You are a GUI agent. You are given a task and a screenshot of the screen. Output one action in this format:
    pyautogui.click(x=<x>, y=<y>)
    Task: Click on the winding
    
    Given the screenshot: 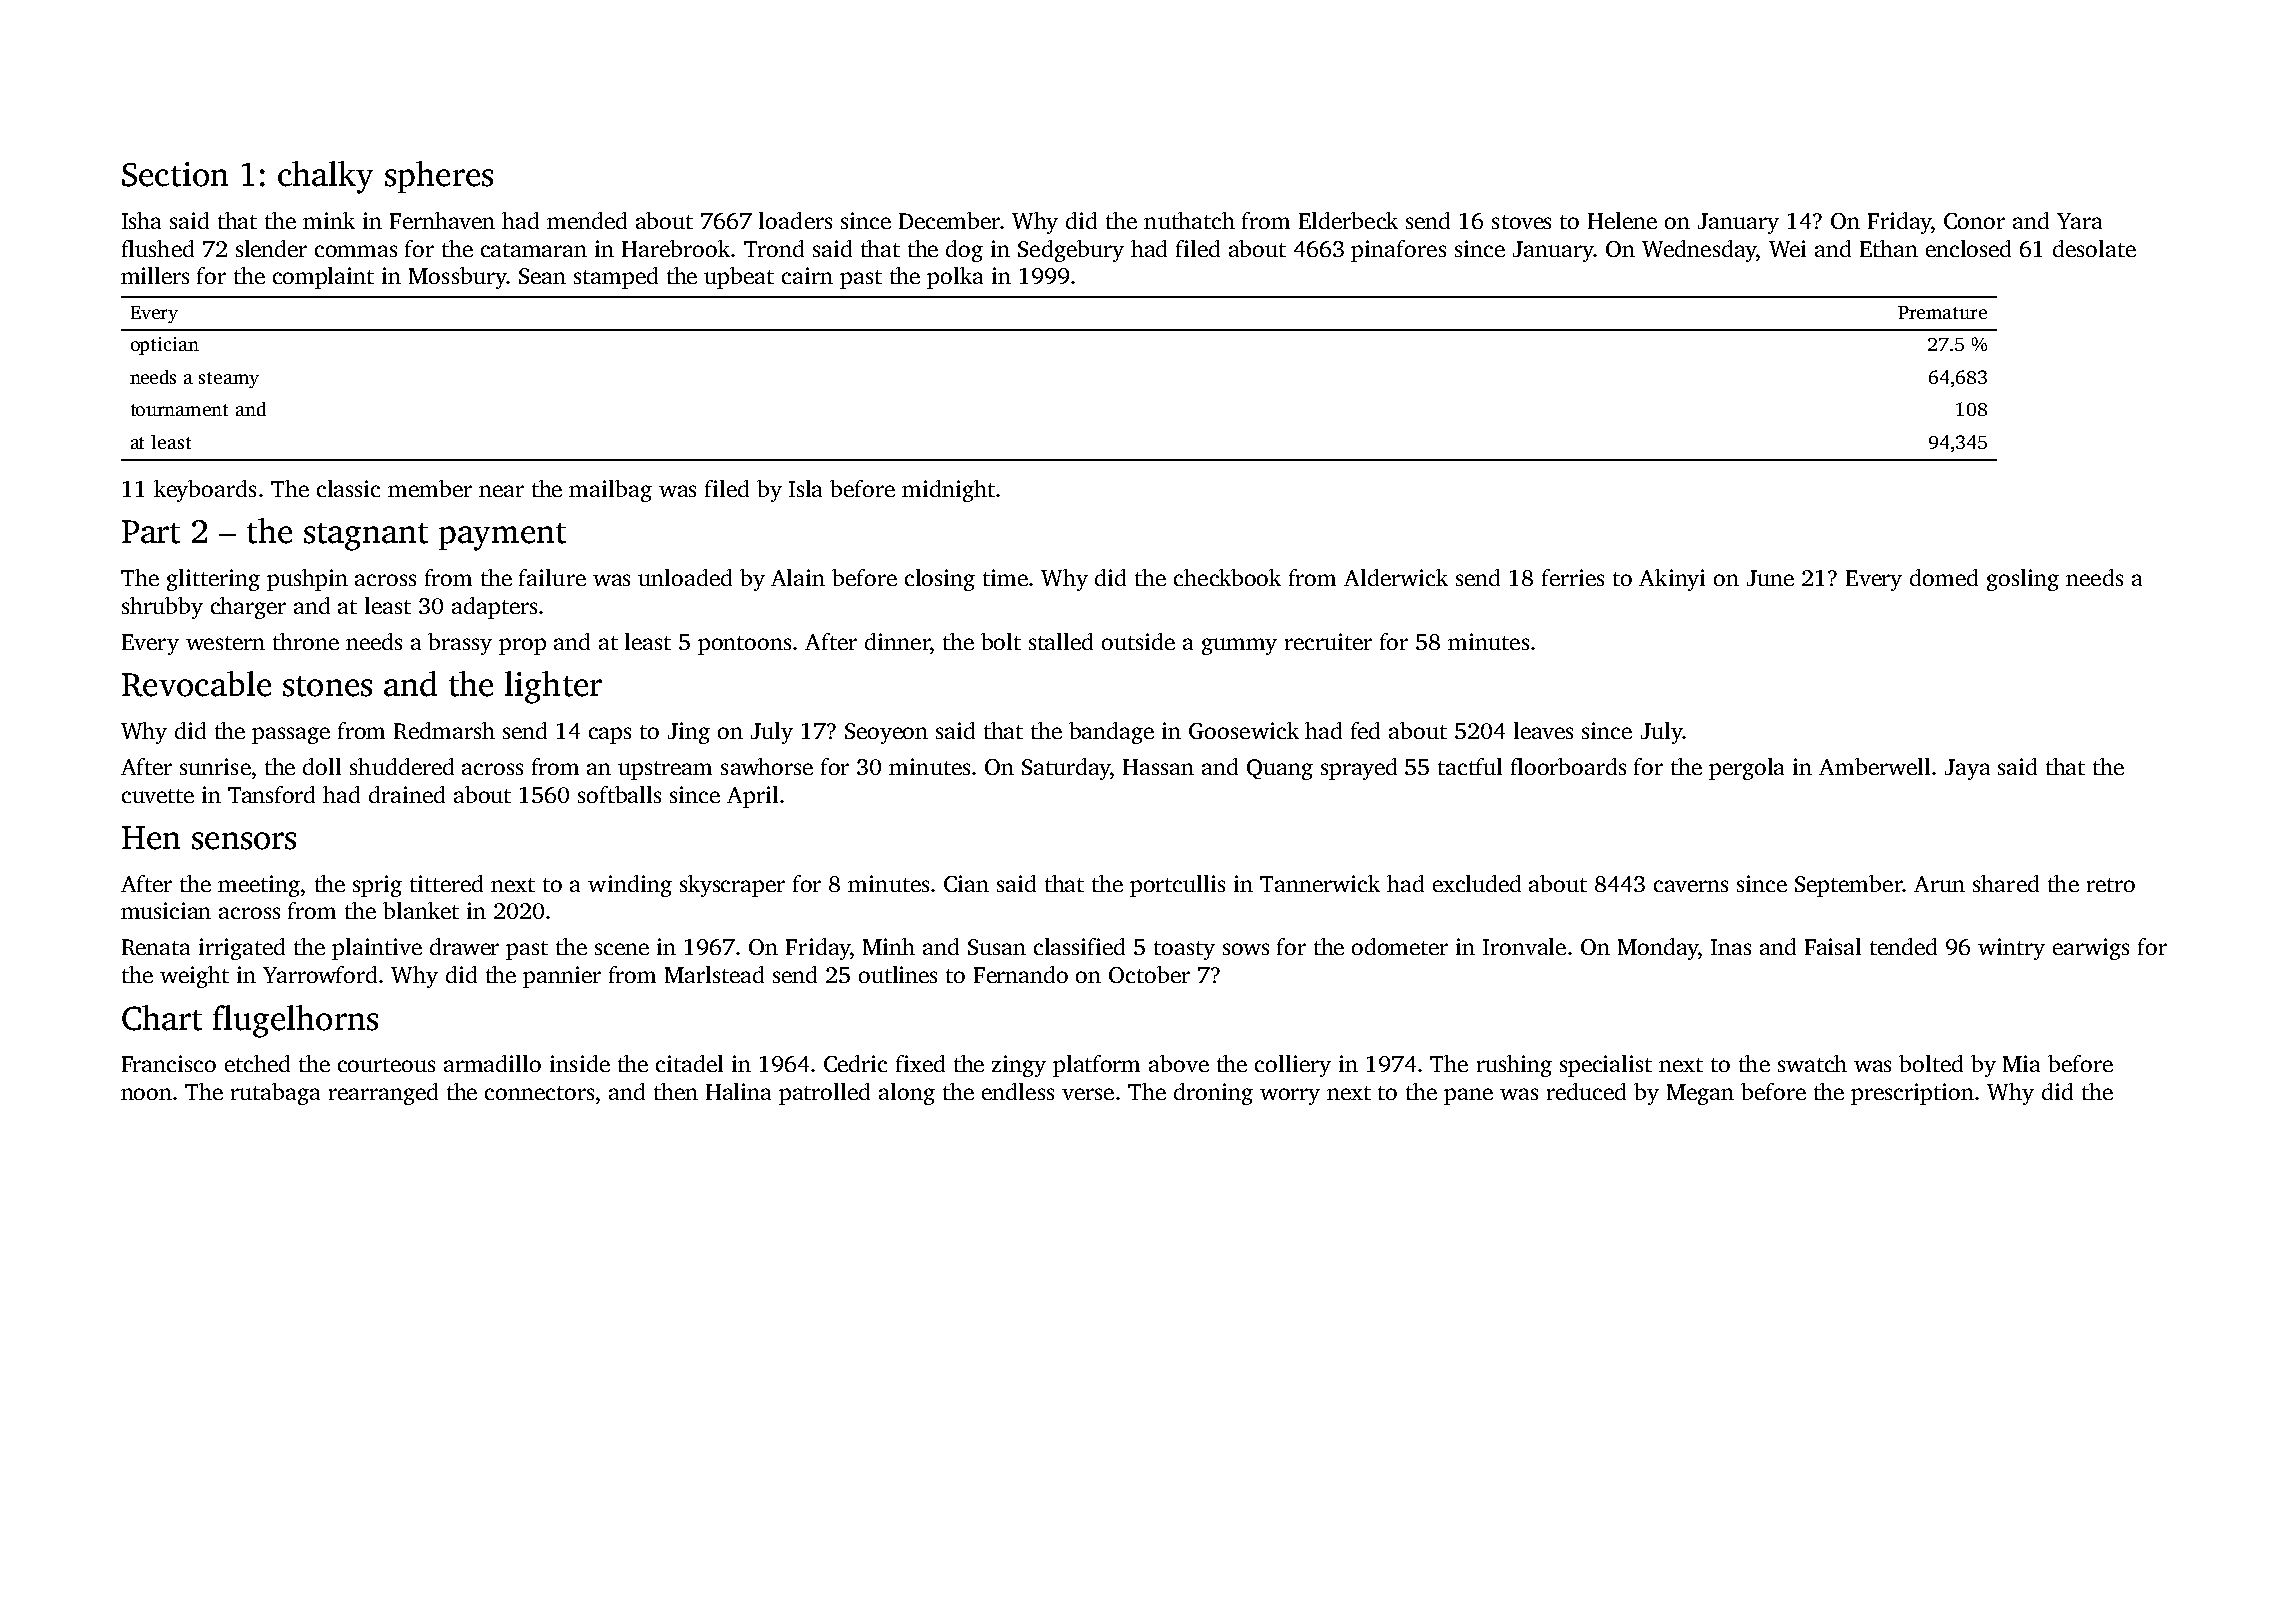 What is the action you would take?
    pyautogui.click(x=630, y=886)
